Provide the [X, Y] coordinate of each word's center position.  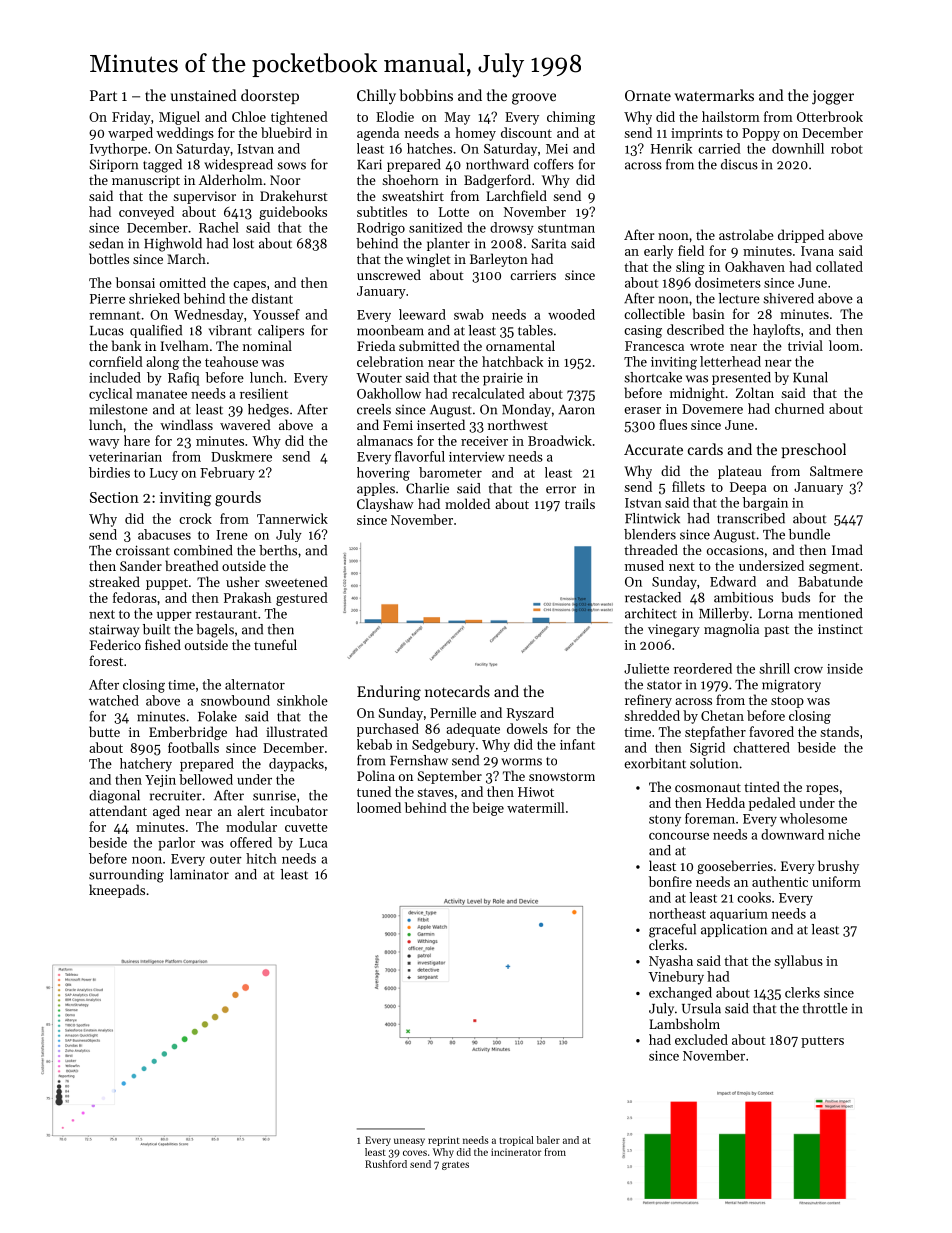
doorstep [270, 96]
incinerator [516, 1152]
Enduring [389, 693]
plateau [740, 472]
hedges [268, 411]
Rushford [386, 1164]
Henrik [671, 148]
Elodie [395, 116]
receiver [484, 441]
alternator [255, 684]
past [776, 631]
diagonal [114, 797]
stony [665, 821]
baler [548, 1140]
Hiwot [536, 792]
